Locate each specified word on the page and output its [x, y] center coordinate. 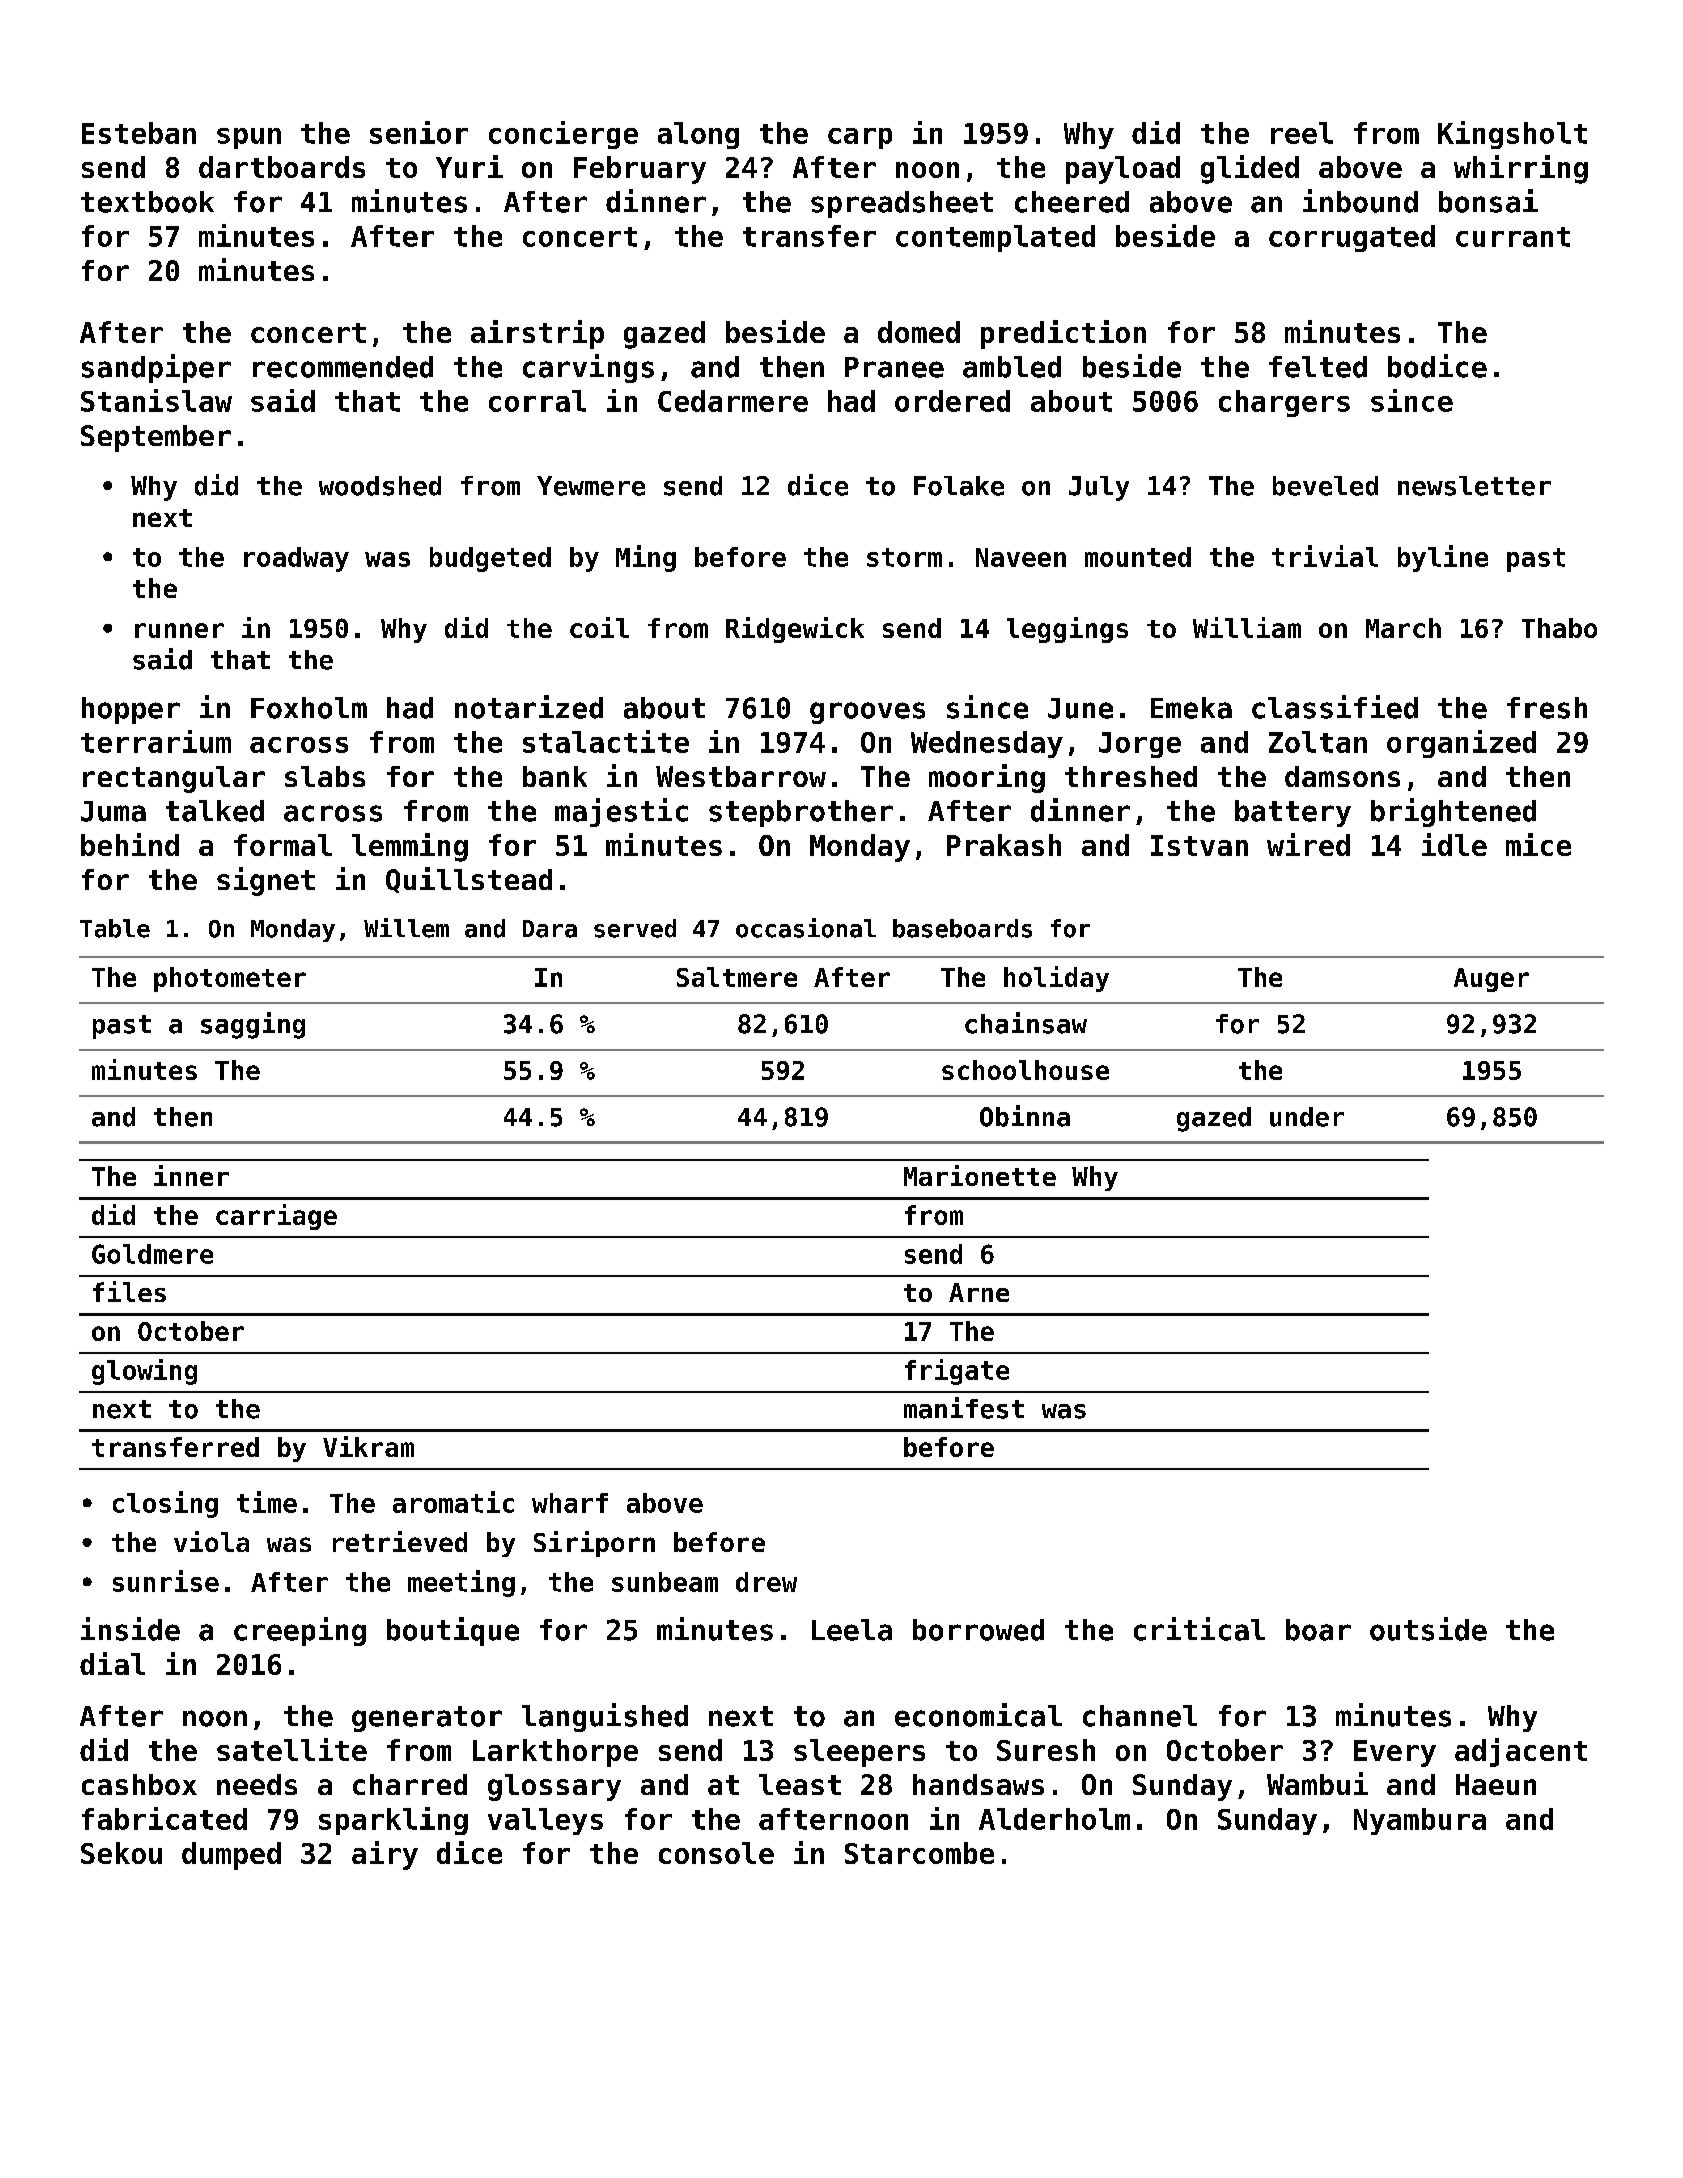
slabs [325, 776]
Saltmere [737, 977]
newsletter [1474, 486]
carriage [276, 1217]
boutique [453, 1631]
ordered [952, 401]
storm [904, 557]
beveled [1325, 486]
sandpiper [156, 368]
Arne [979, 1292]
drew [766, 1582]
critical [1199, 1629]
